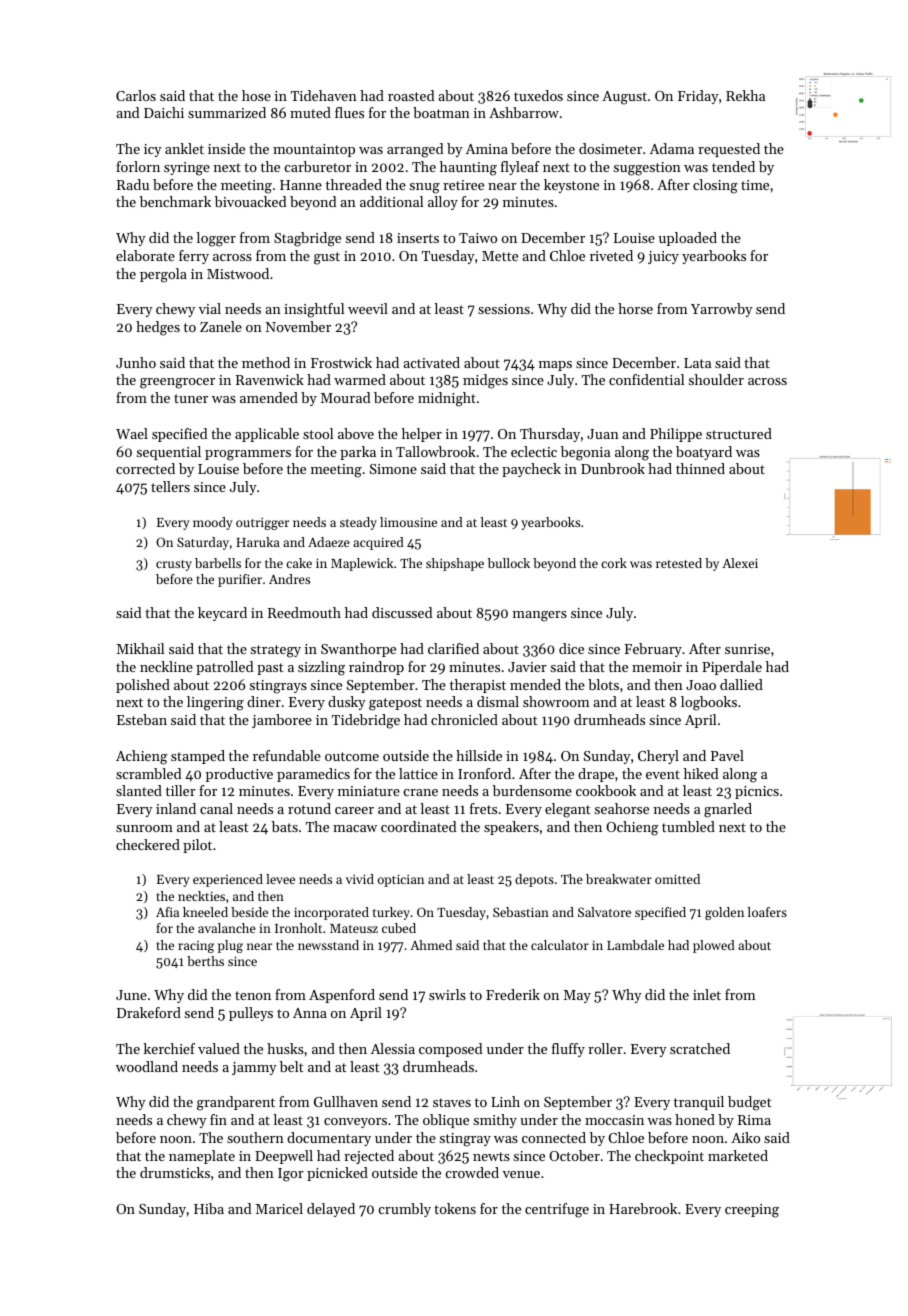 This document has height=1316, width=908. Describe the element at coordinates (722, 310) in the document. I see `Yarrowby` at that location.
